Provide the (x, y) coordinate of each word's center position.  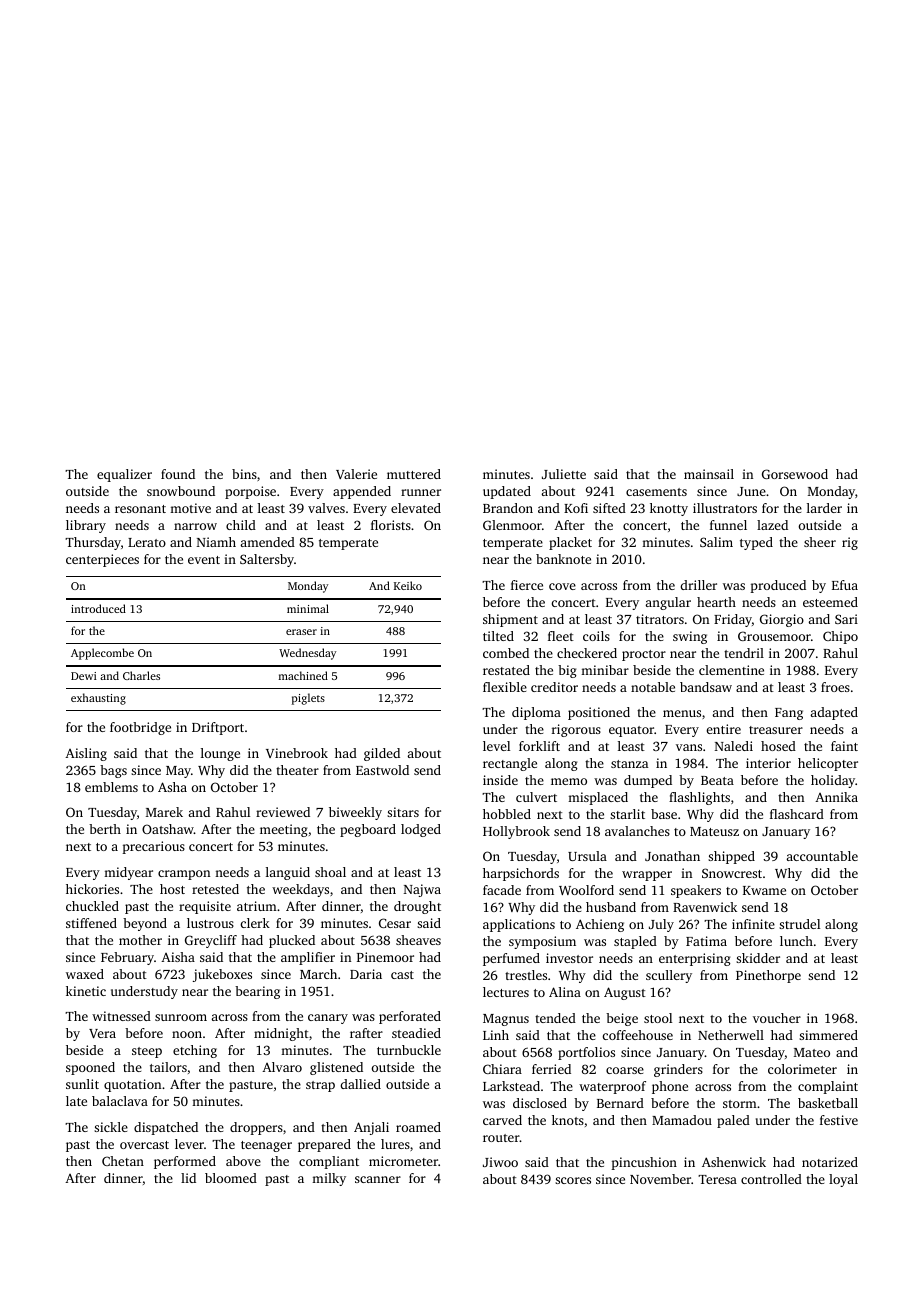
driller (699, 585)
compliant (329, 1162)
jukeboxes (222, 975)
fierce (527, 585)
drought (417, 907)
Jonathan (672, 856)
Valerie (356, 474)
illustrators (725, 508)
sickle (111, 1127)
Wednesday (307, 654)
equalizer (124, 475)
